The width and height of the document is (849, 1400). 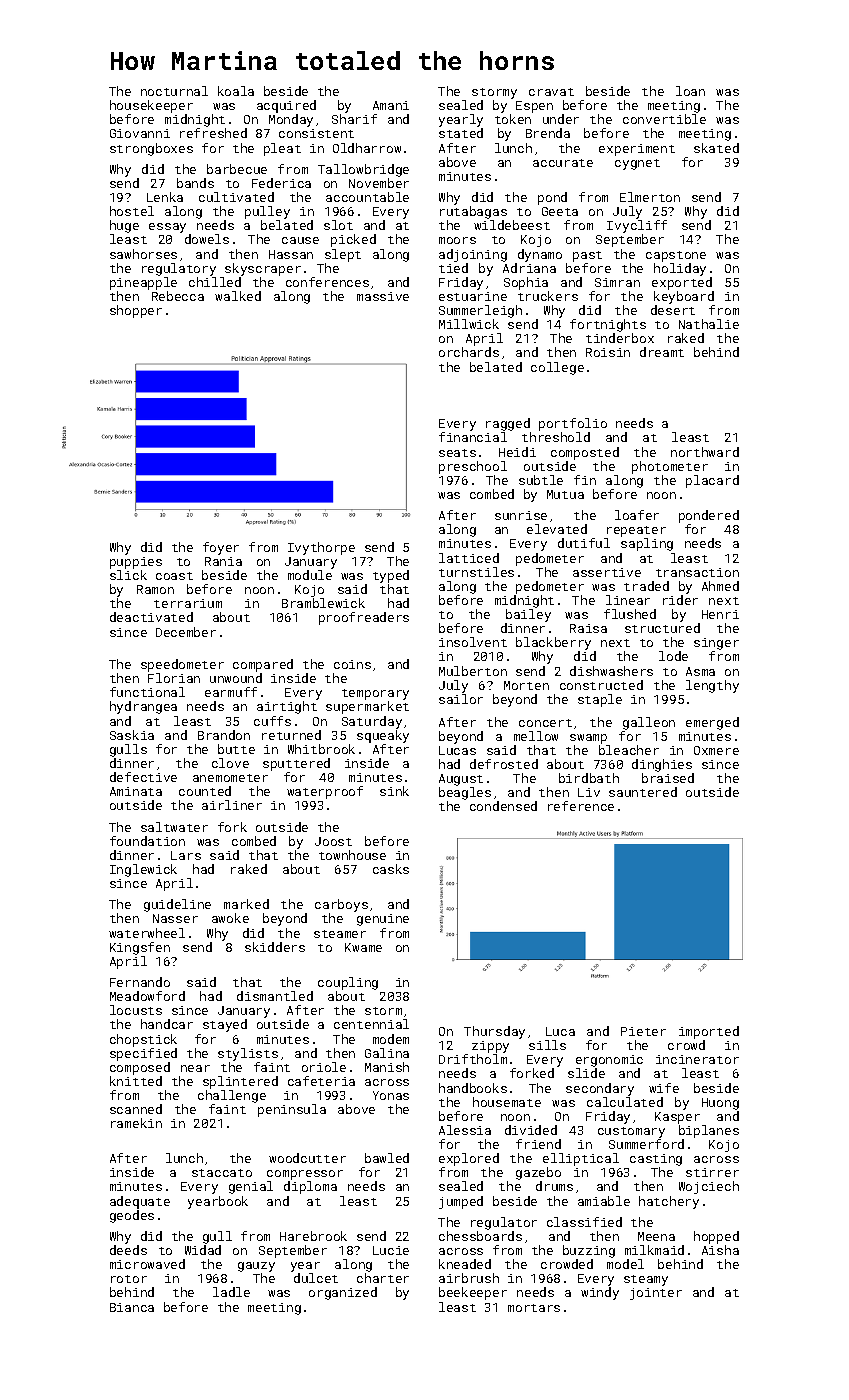 I want to click on loan, so click(x=690, y=91).
